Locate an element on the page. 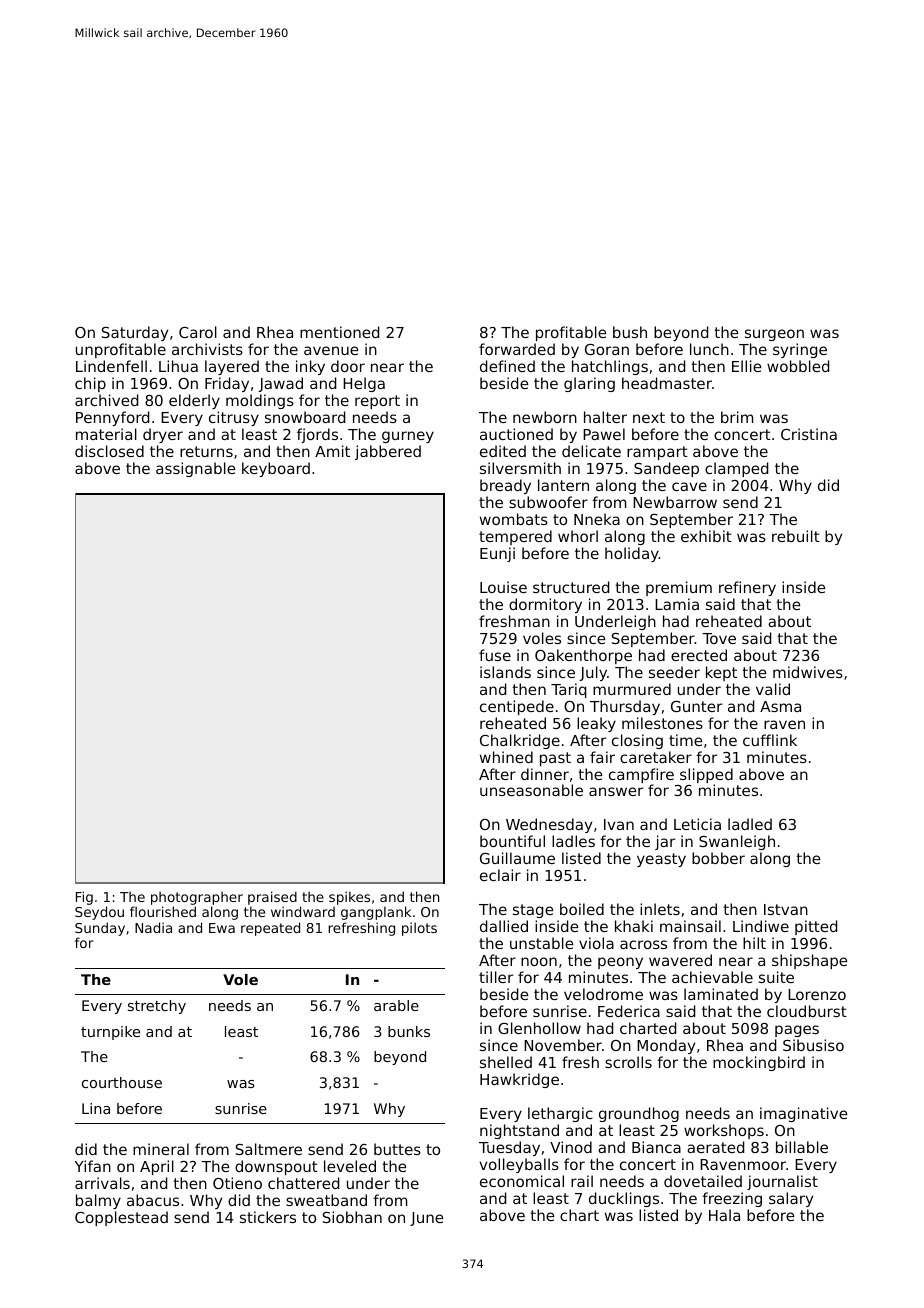 Image resolution: width=924 pixels, height=1308 pixels. Hala is located at coordinates (724, 1215).
